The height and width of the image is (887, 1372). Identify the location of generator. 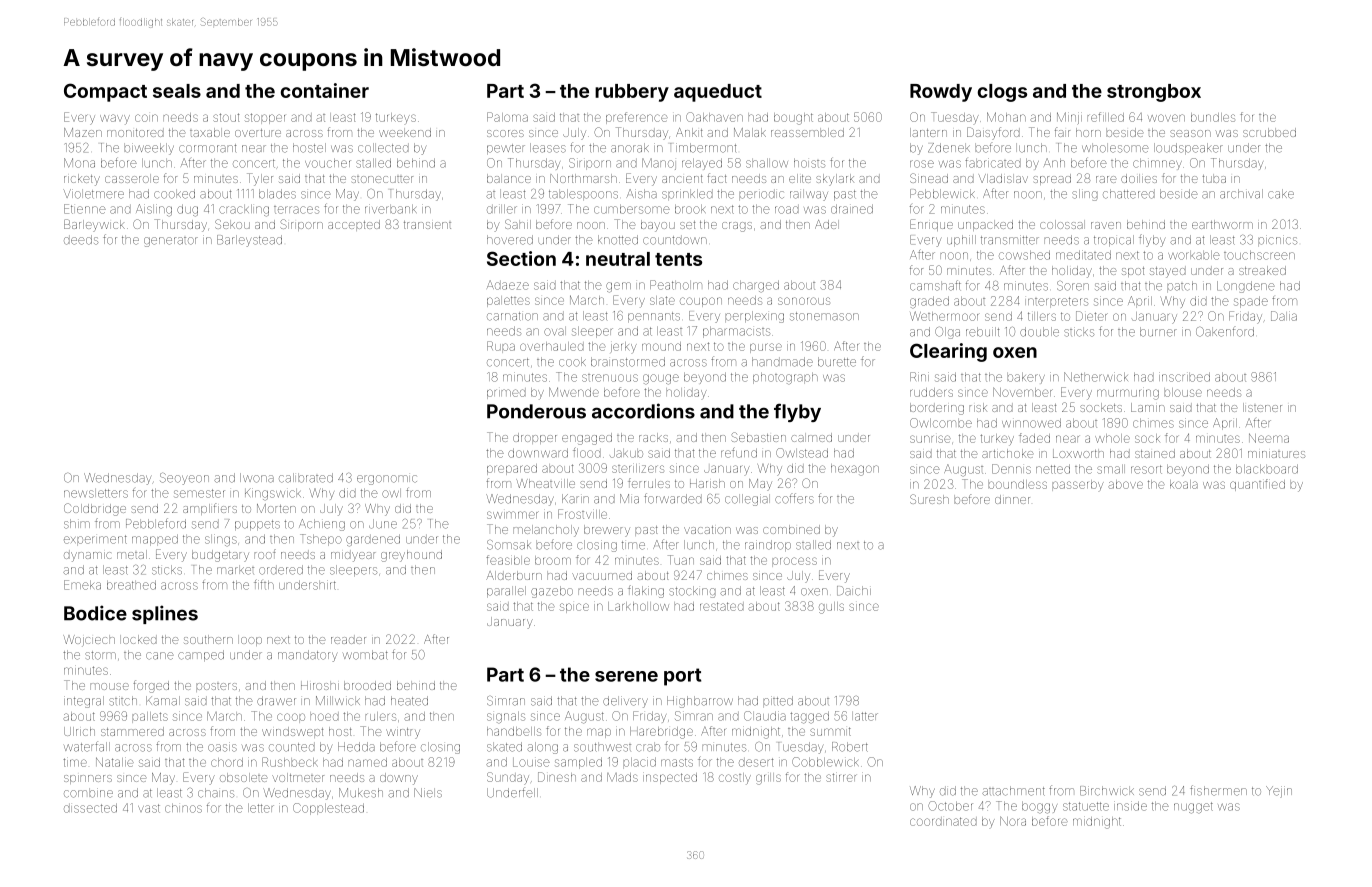
(171, 242).
